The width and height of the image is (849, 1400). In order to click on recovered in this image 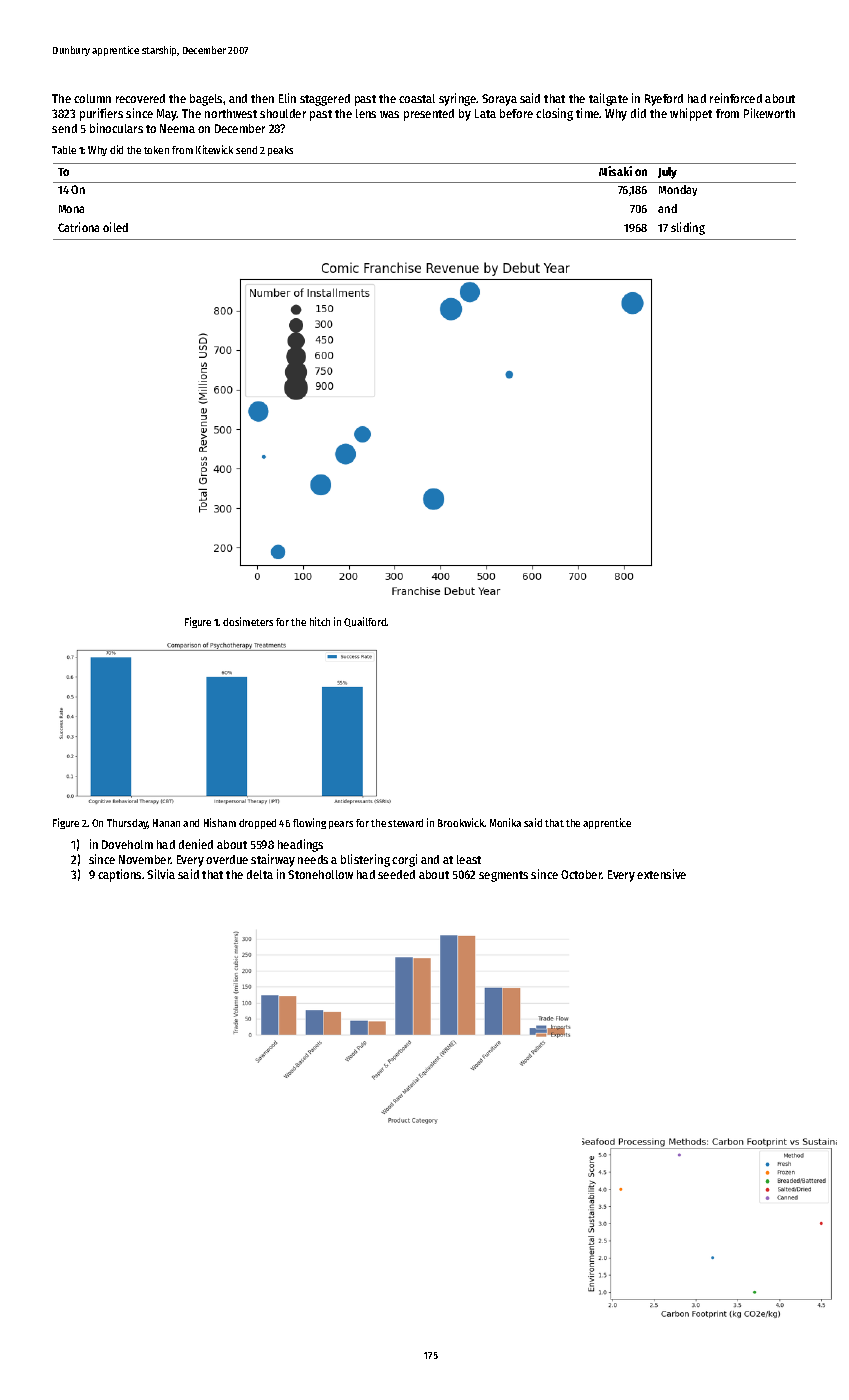, I will do `click(140, 98)`.
